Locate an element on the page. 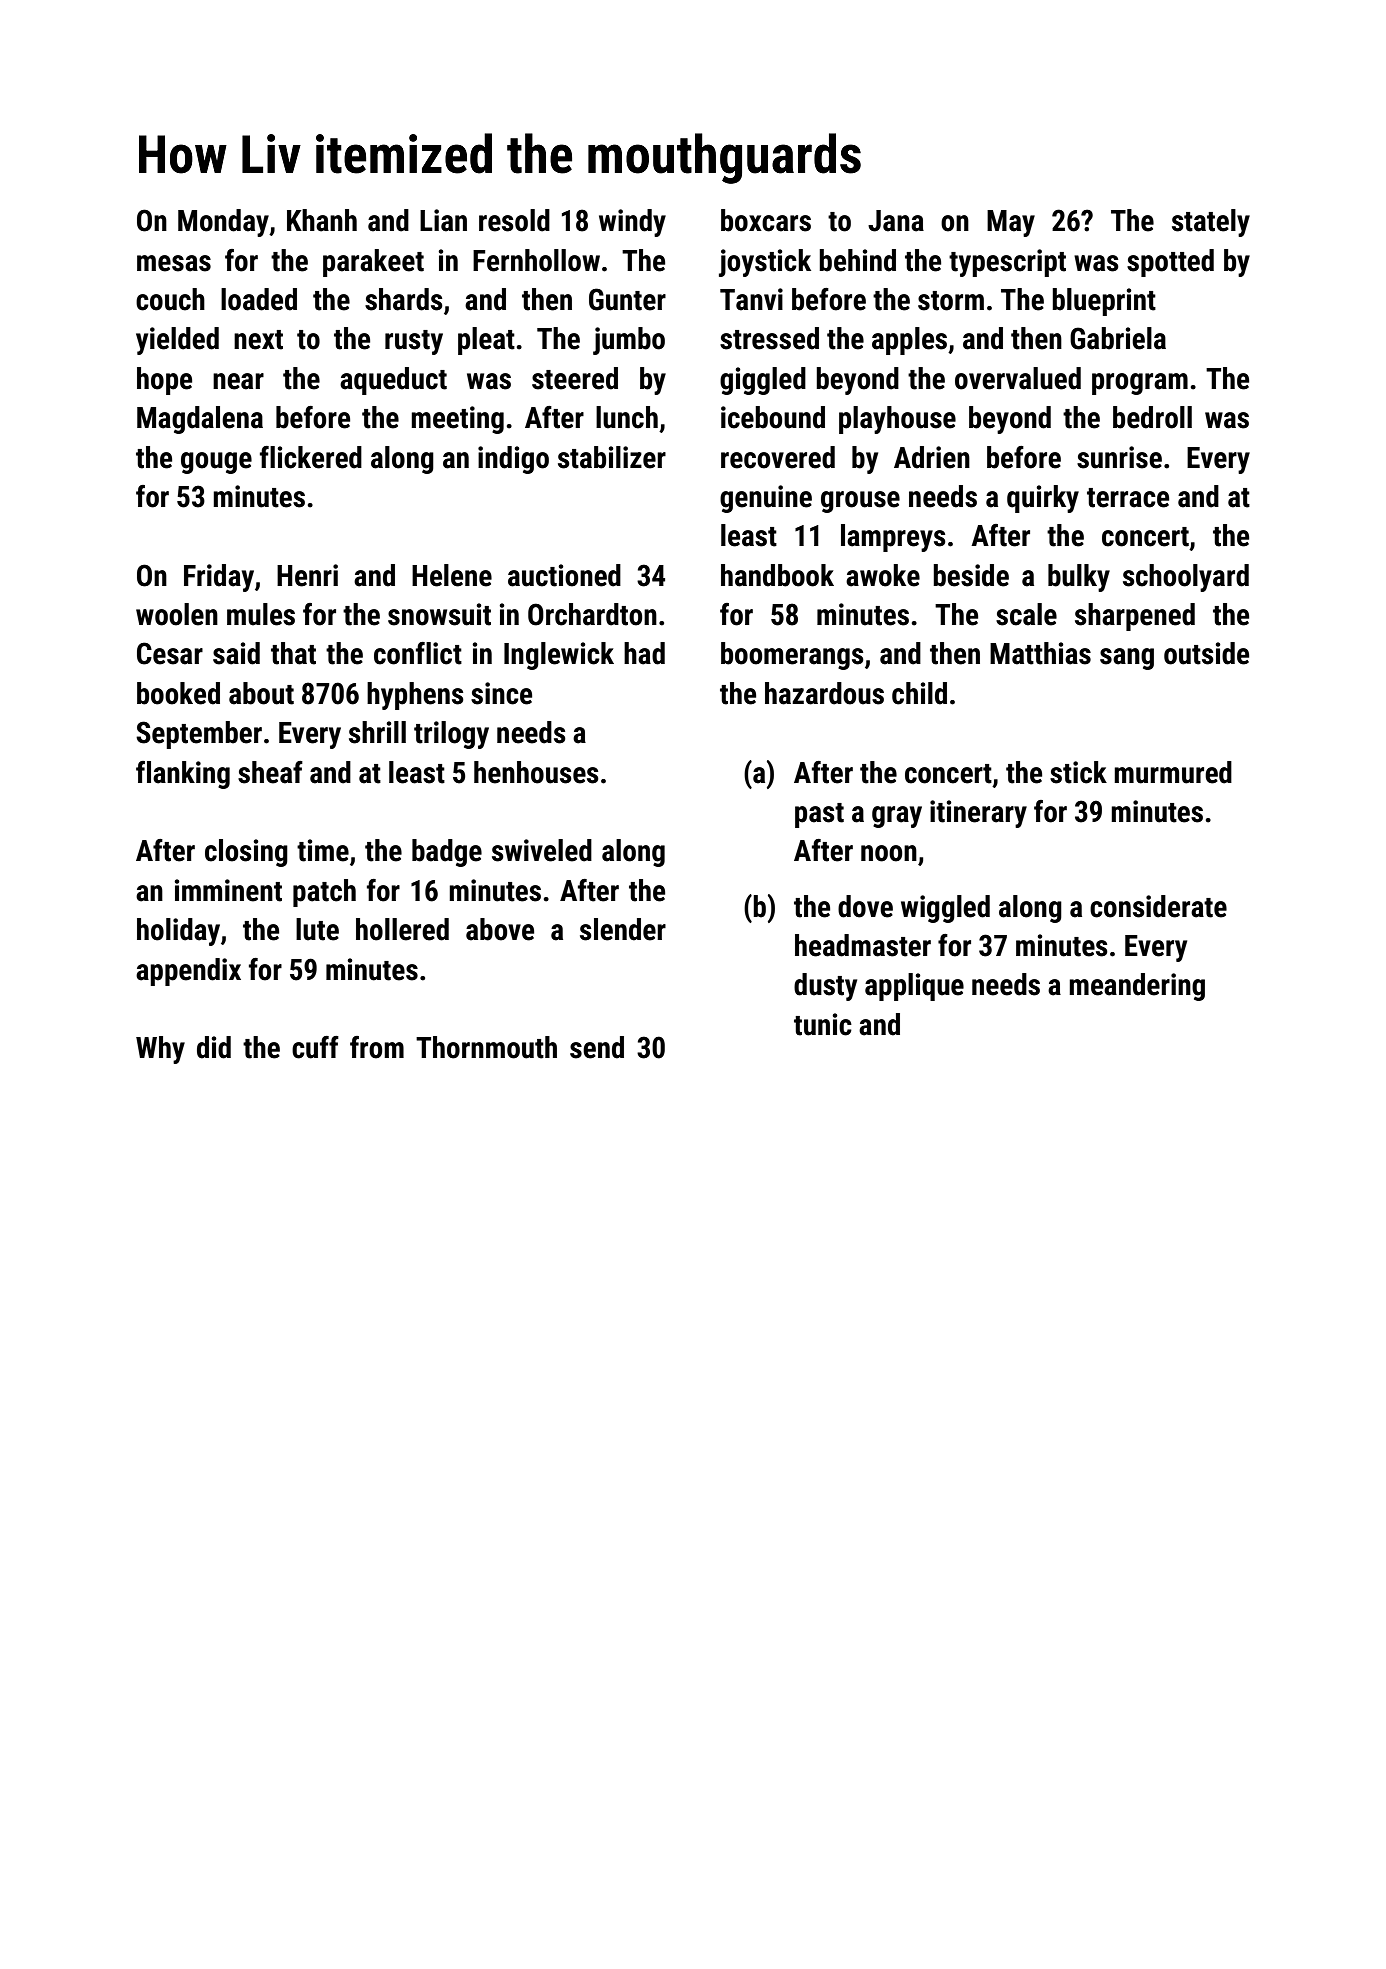 The width and height of the image is (1386, 1969). program is located at coordinates (1140, 384).
